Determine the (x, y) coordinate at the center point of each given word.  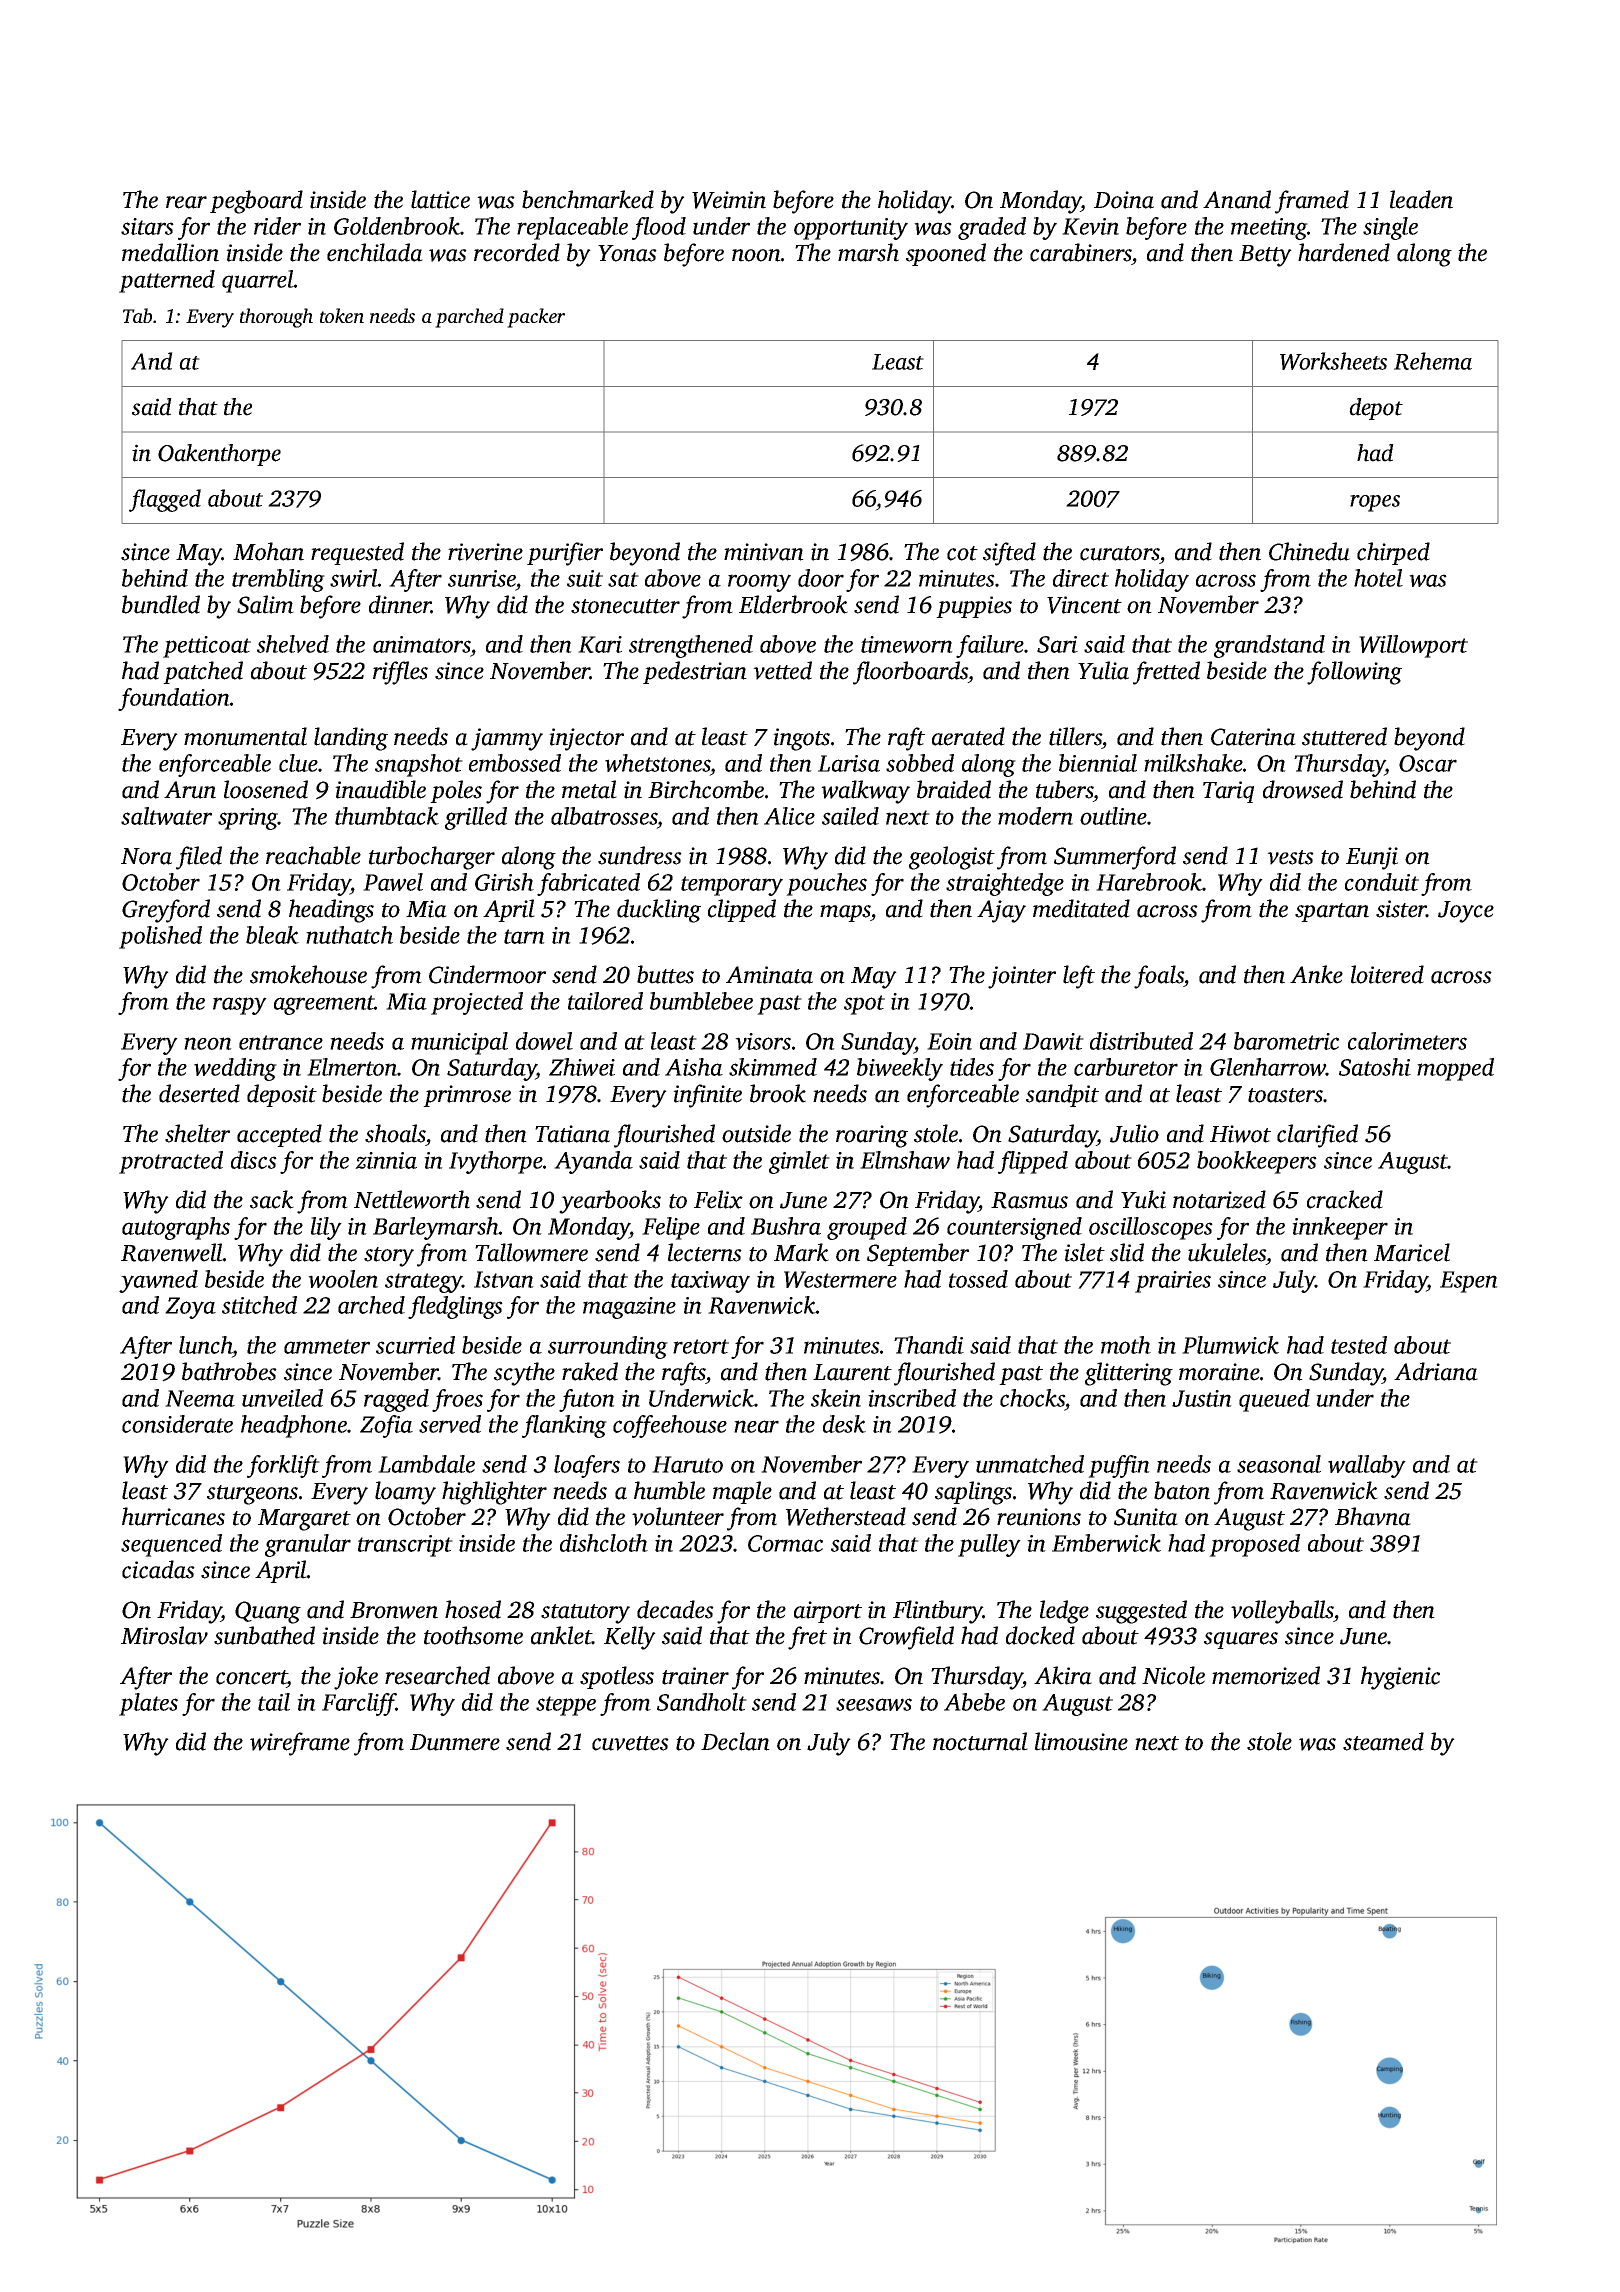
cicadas (158, 1569)
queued (1274, 1400)
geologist (952, 858)
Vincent (1084, 605)
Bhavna (1373, 1516)
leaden (1421, 199)
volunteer (678, 1516)
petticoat (207, 647)
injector (586, 739)
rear (186, 202)
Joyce (1466, 912)
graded (992, 228)
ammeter (327, 1346)
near (756, 1426)
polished (160, 937)
